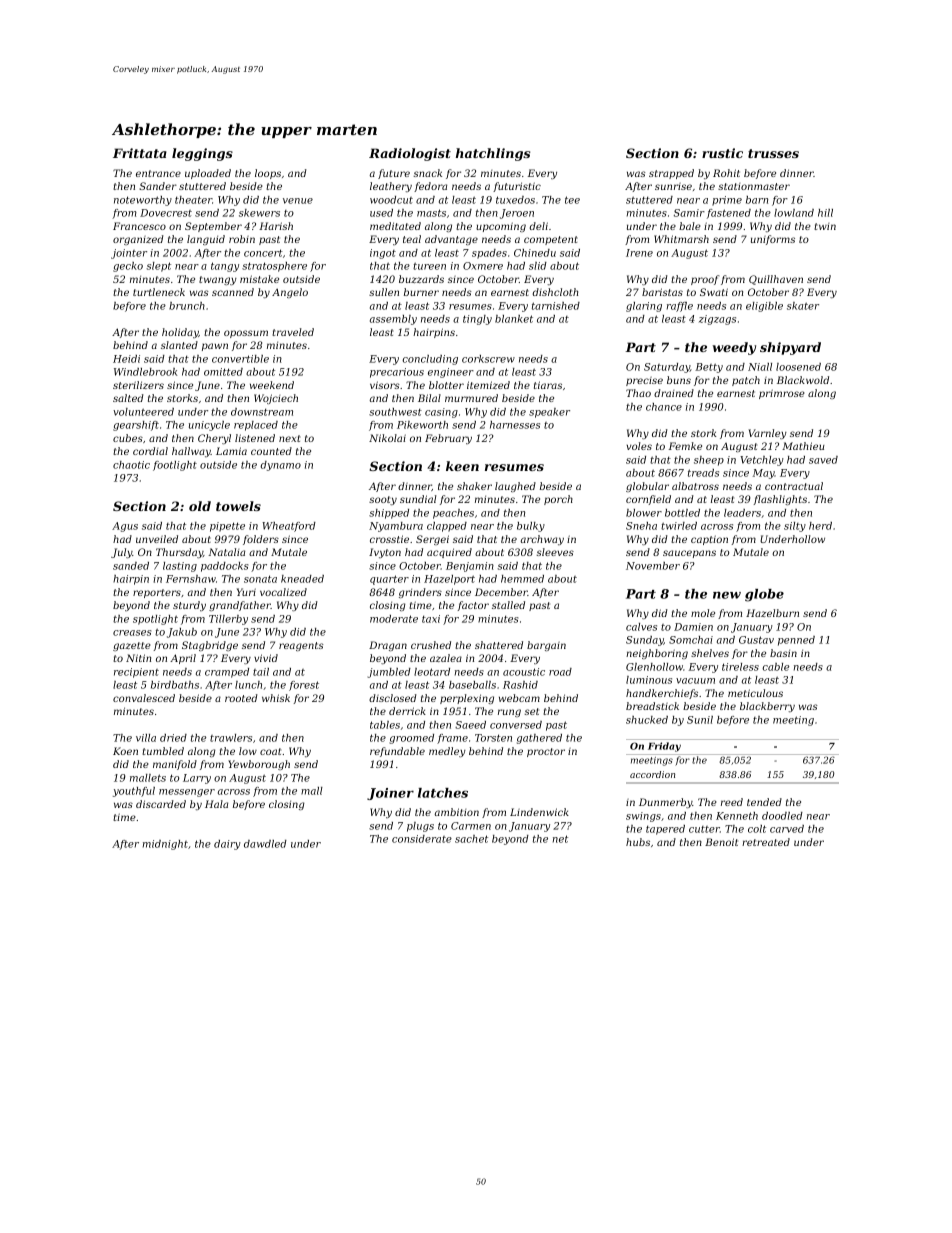 The height and width of the document is (1233, 952). What do you see at coordinates (782, 394) in the document?
I see `primrose` at bounding box center [782, 394].
